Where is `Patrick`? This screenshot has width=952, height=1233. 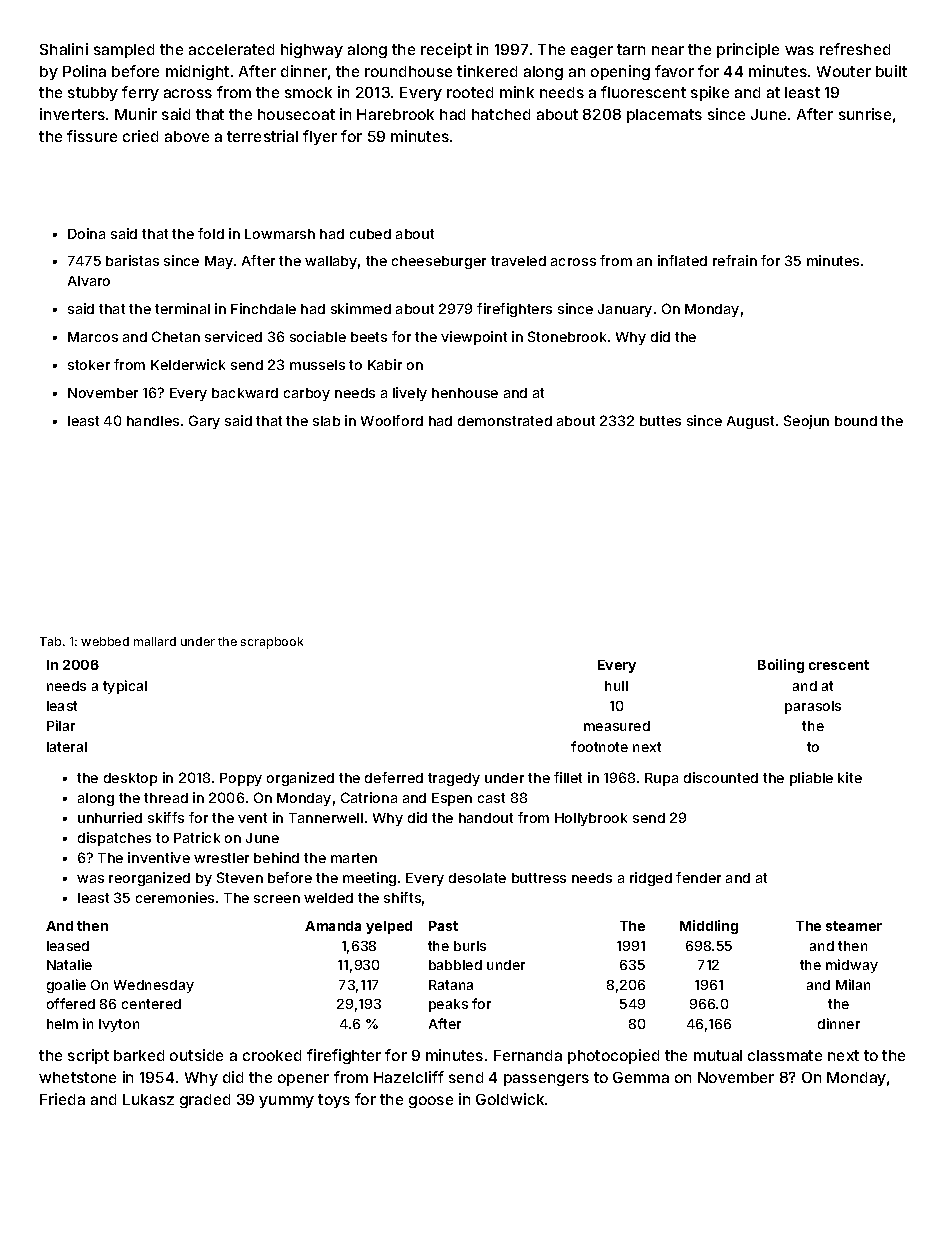 Patrick is located at coordinates (197, 837).
